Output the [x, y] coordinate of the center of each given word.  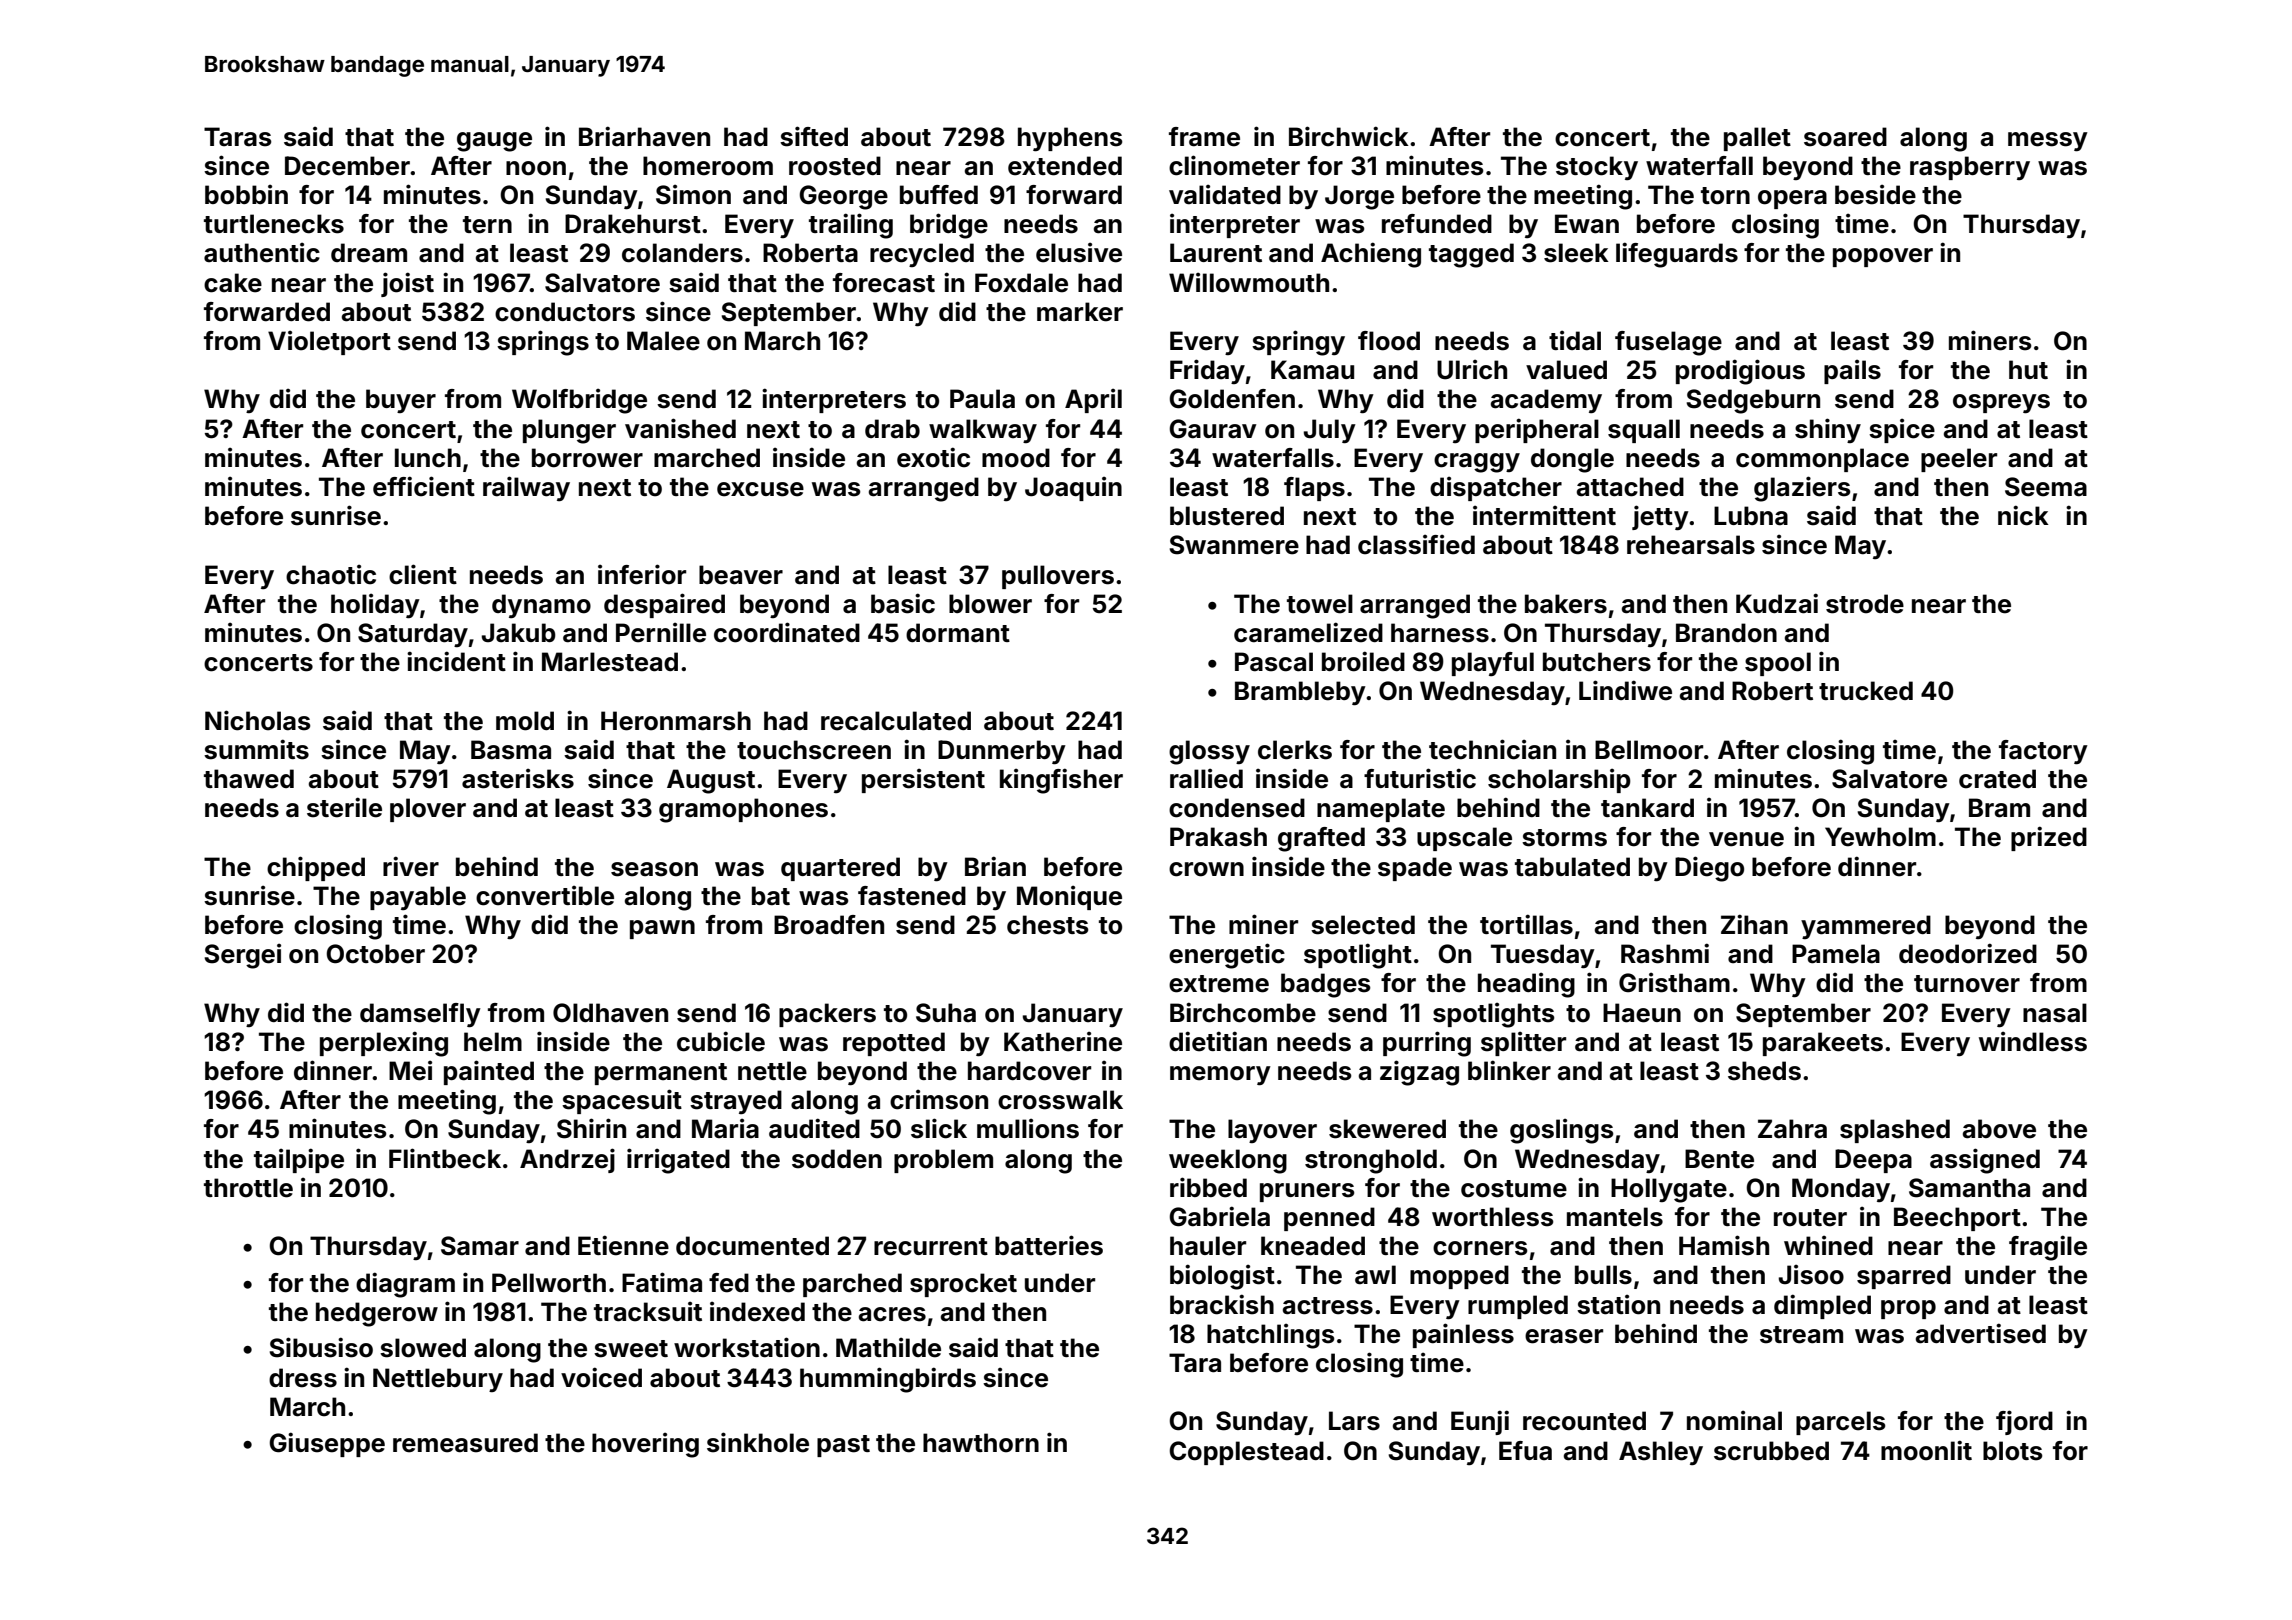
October [375, 954]
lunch [428, 458]
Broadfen [829, 925]
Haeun [1642, 1013]
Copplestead [1246, 1453]
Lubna [1751, 516]
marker [1080, 312]
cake [233, 283]
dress [303, 1378]
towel [1320, 604]
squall [1644, 431]
